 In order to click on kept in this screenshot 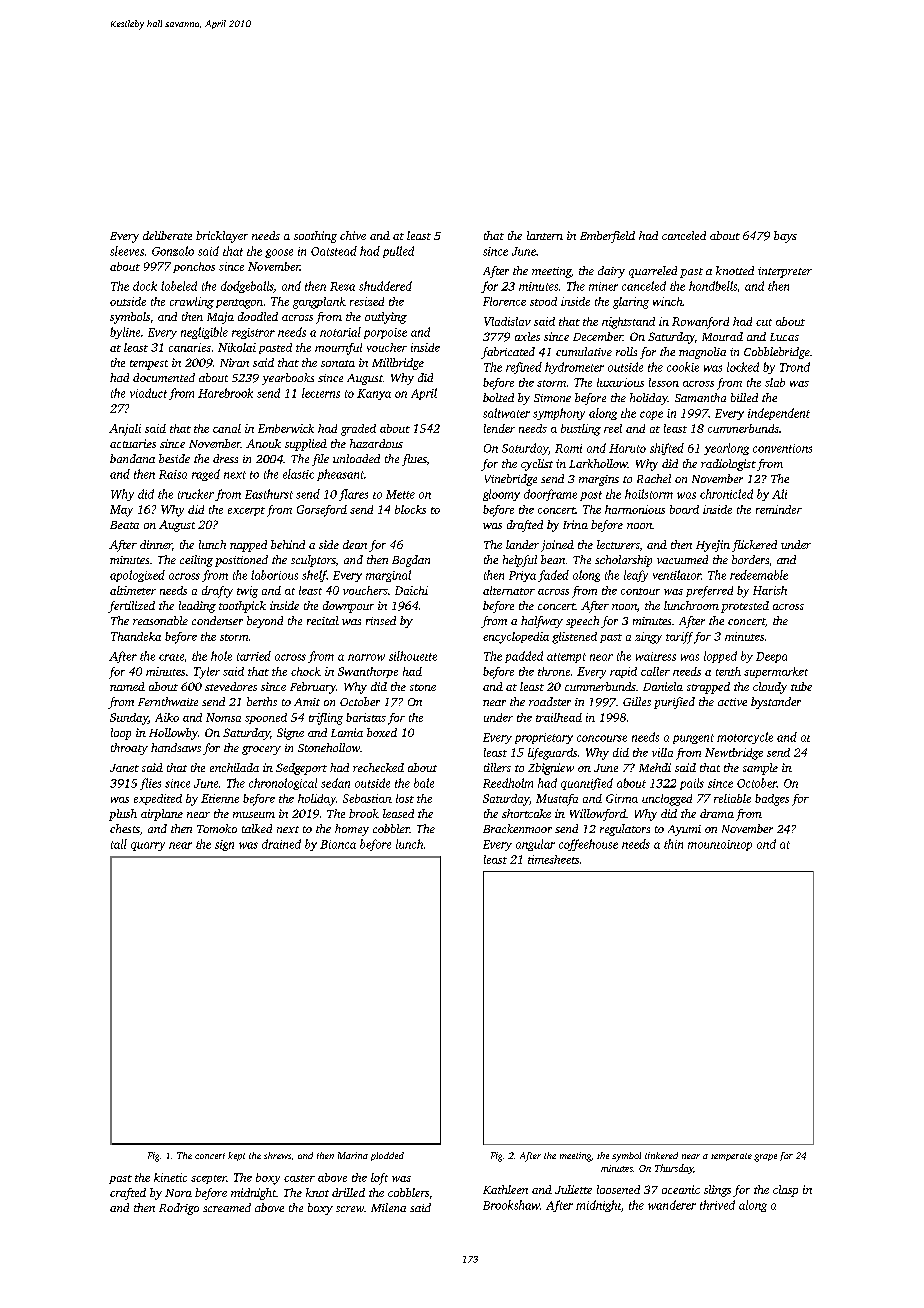, I will do `click(236, 1156)`.
